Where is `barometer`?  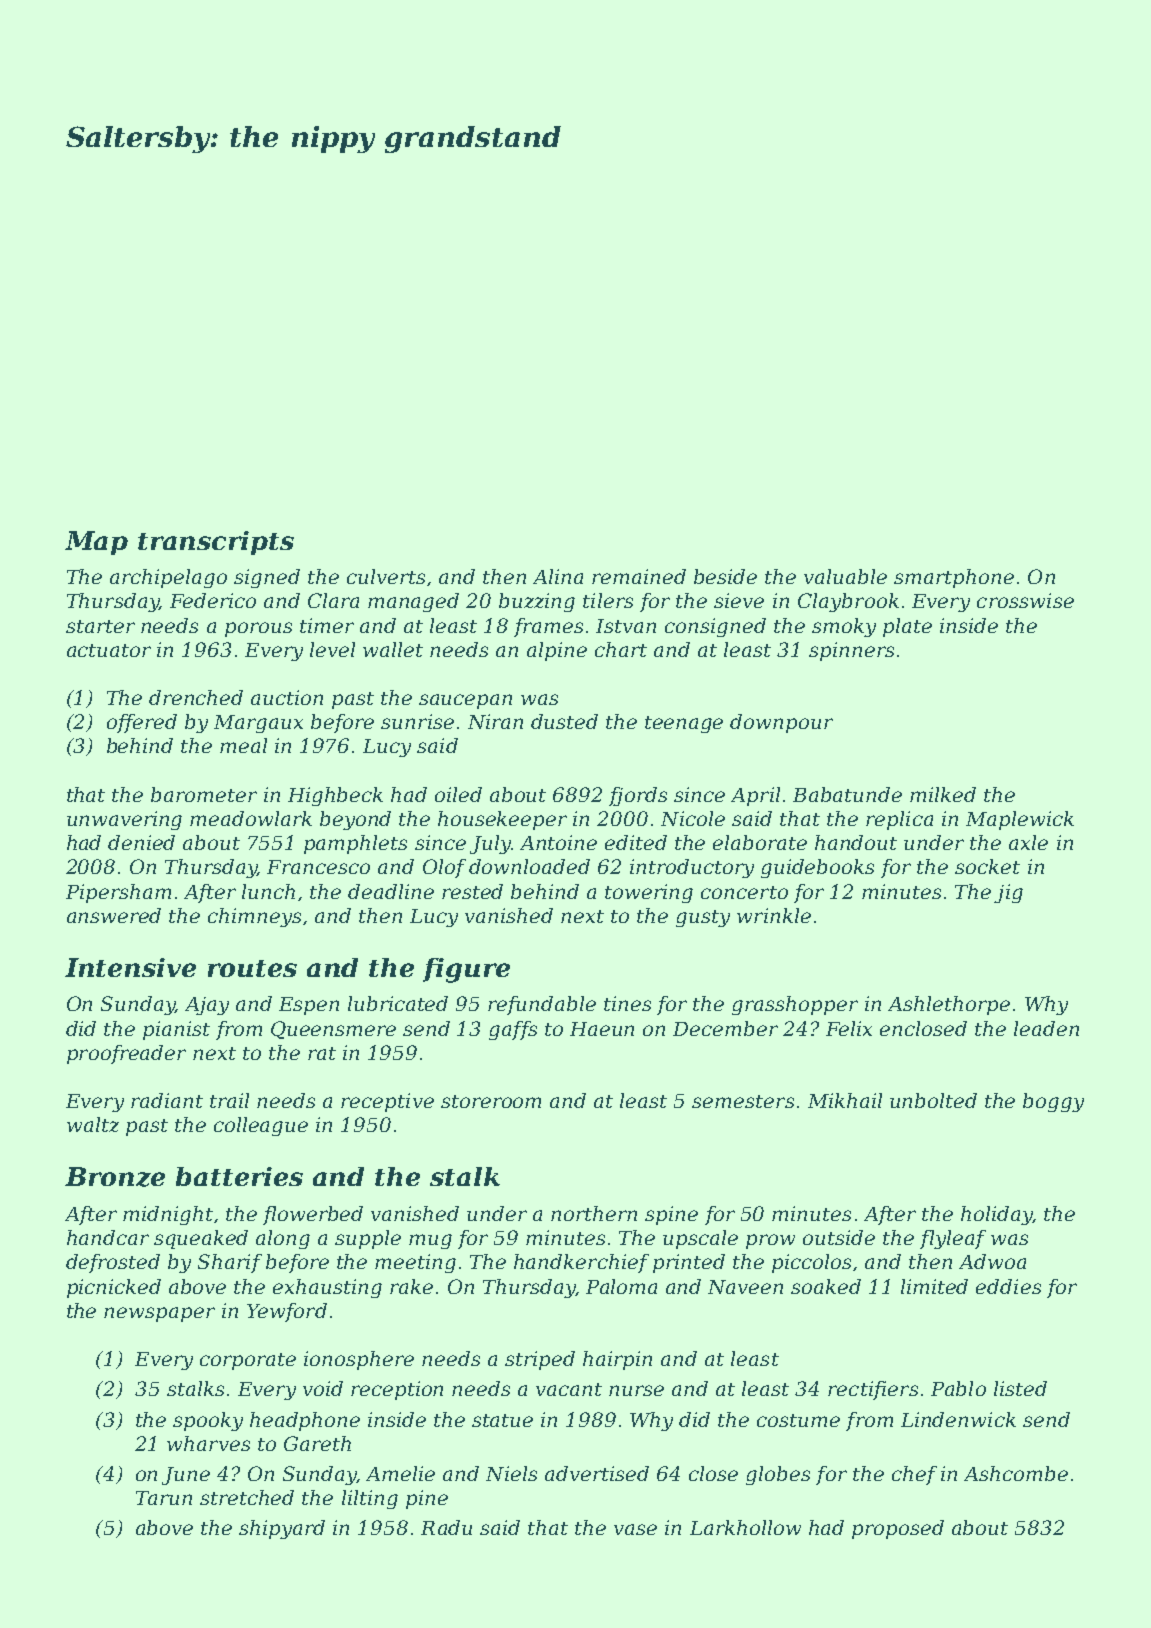
barometer is located at coordinates (204, 794).
